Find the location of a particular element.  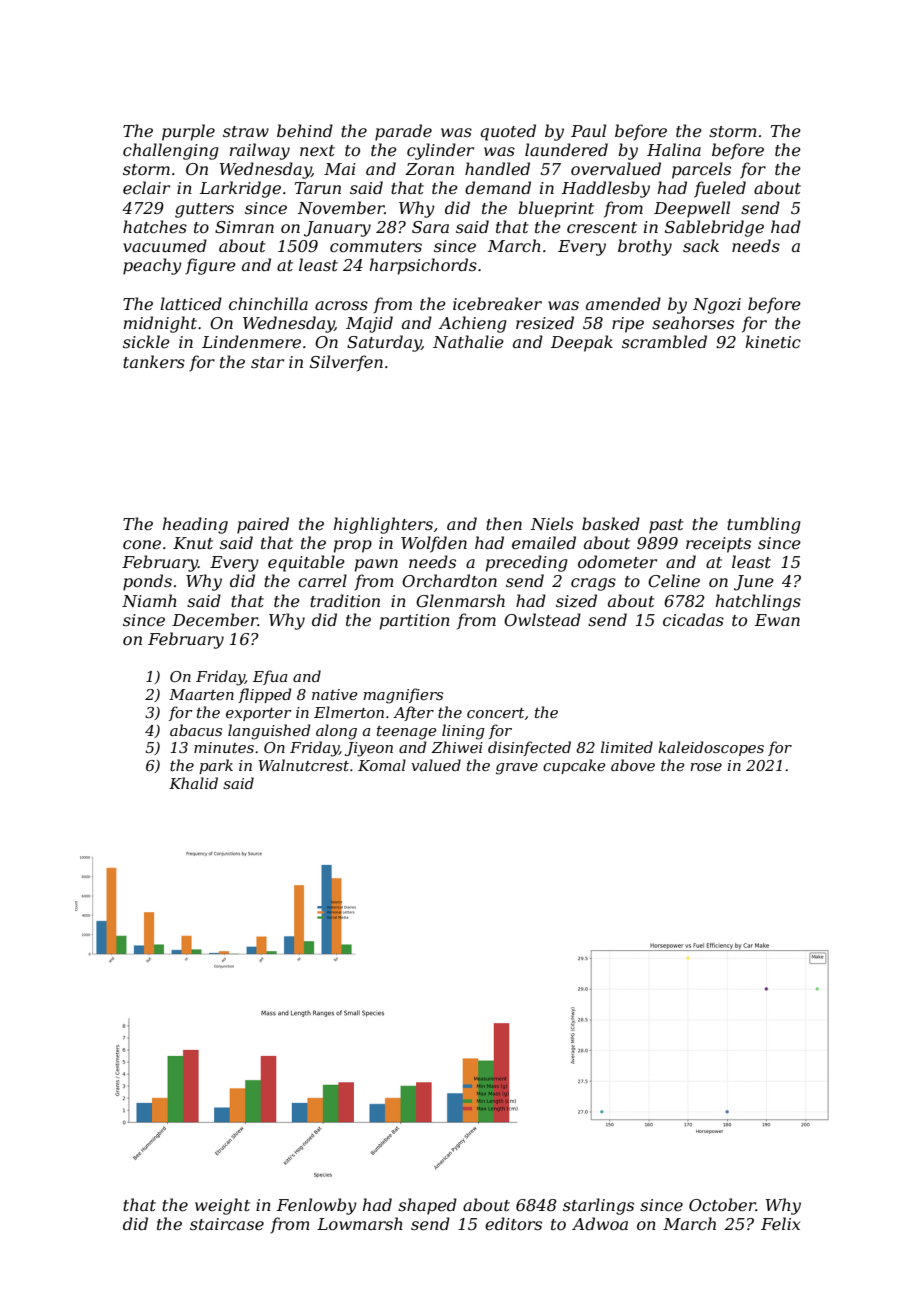

quoted is located at coordinates (508, 132).
